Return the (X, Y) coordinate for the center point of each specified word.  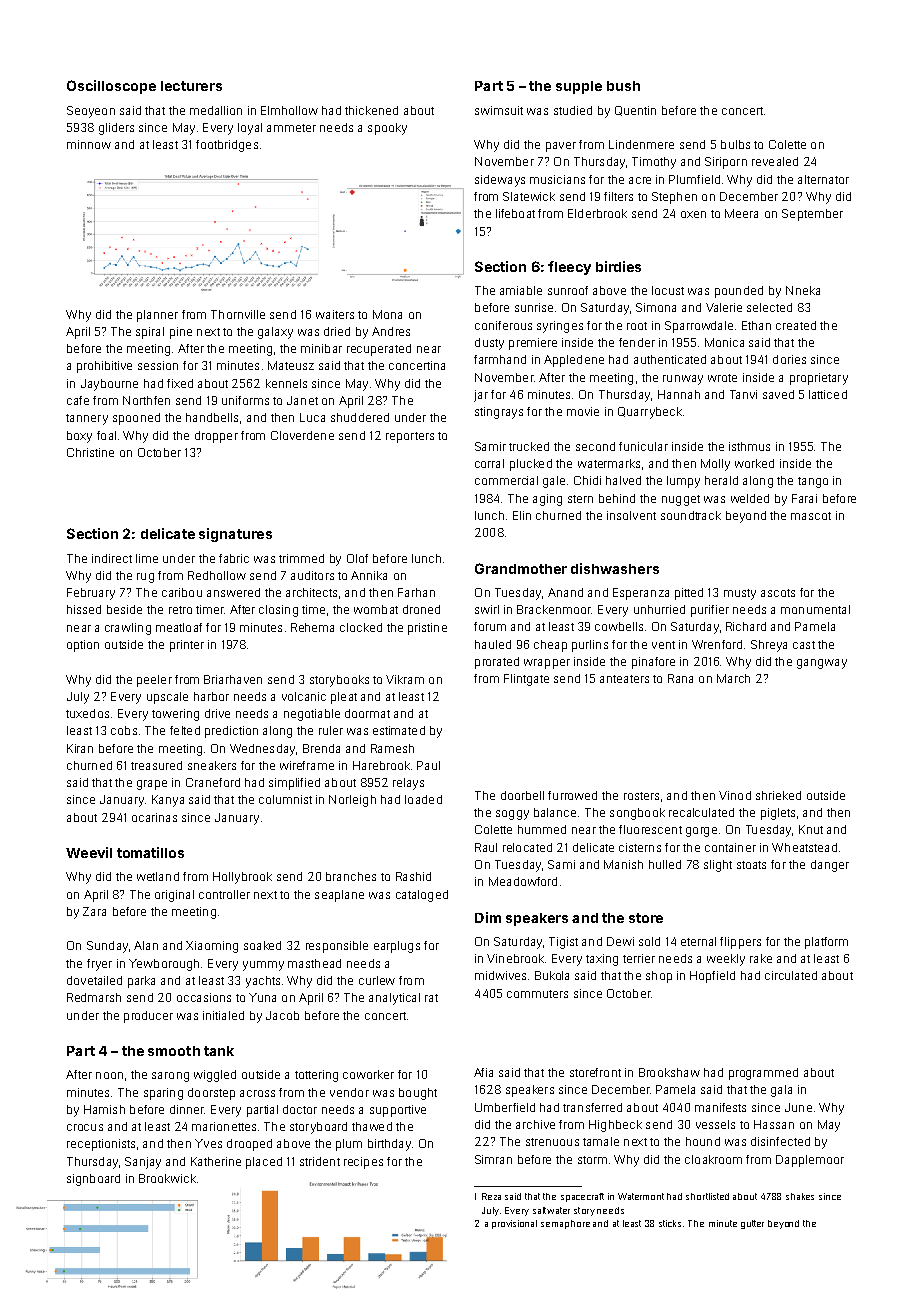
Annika (369, 575)
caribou (182, 592)
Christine (90, 452)
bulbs (735, 144)
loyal (250, 129)
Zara (94, 911)
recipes (363, 1163)
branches (351, 876)
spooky (387, 129)
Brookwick (167, 1178)
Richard (746, 626)
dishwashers (615, 568)
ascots (778, 593)
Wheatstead (804, 847)
